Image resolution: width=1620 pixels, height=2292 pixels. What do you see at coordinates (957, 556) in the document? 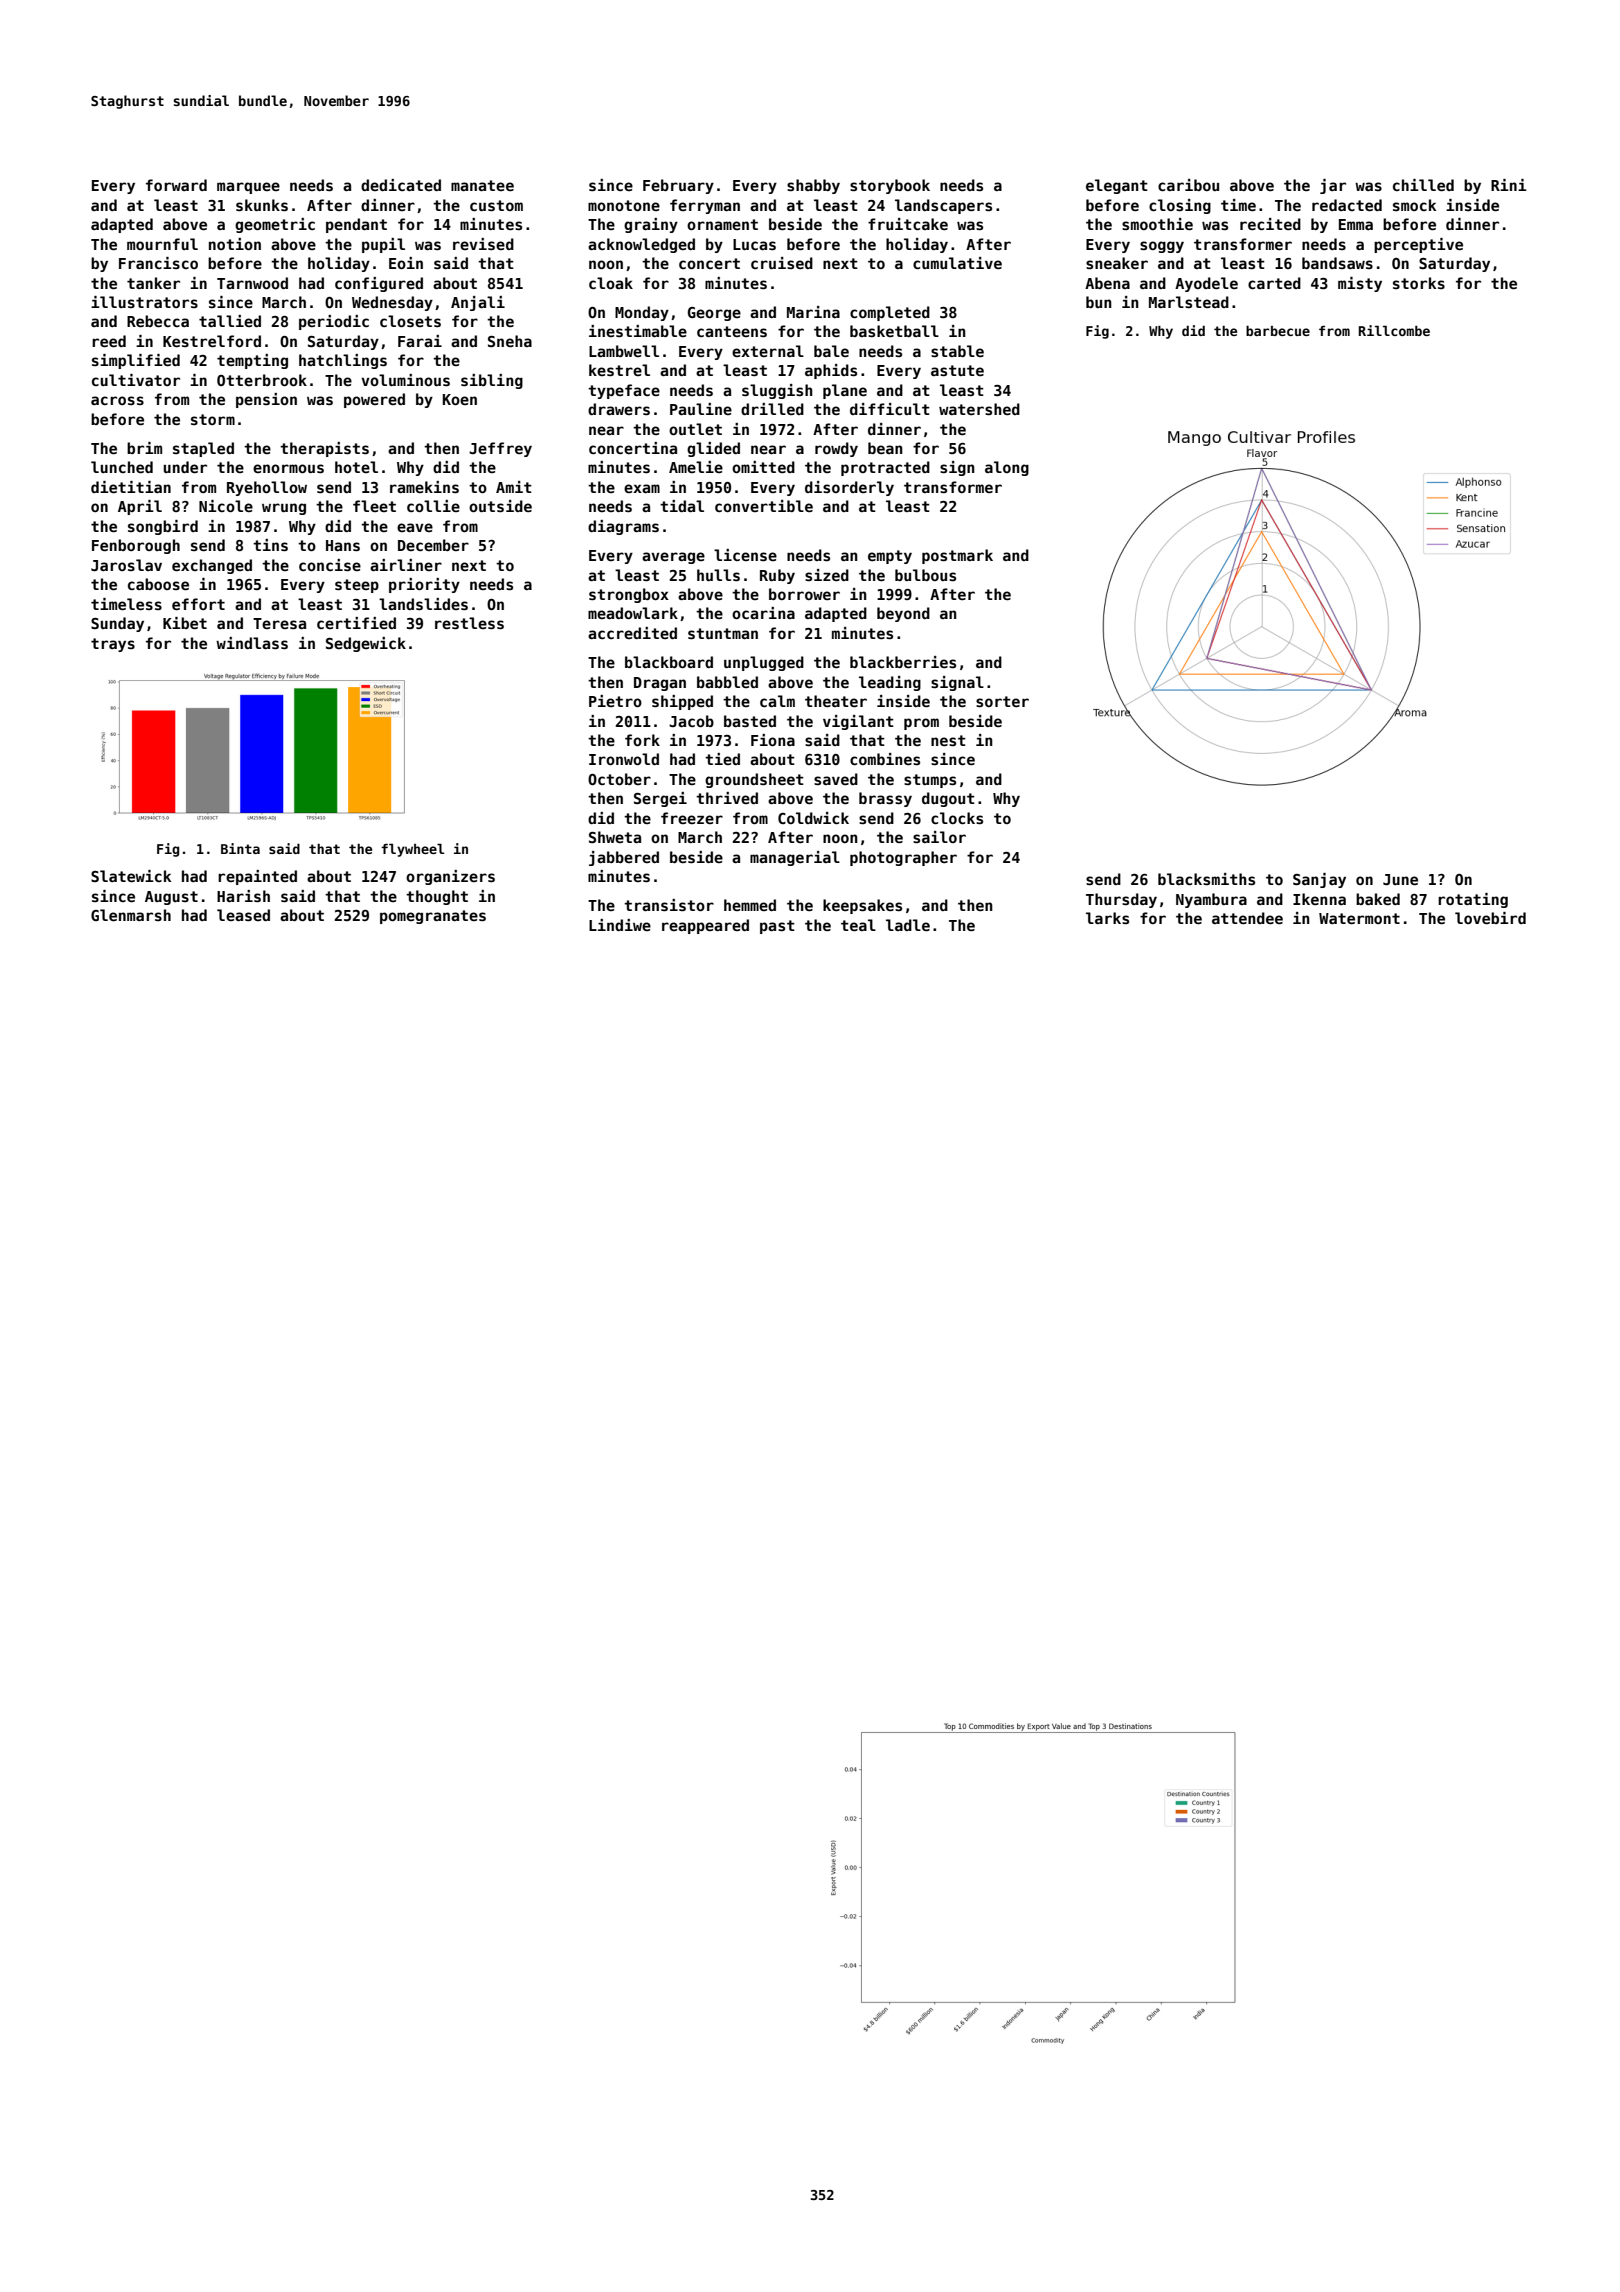
I see `postmark` at bounding box center [957, 556].
